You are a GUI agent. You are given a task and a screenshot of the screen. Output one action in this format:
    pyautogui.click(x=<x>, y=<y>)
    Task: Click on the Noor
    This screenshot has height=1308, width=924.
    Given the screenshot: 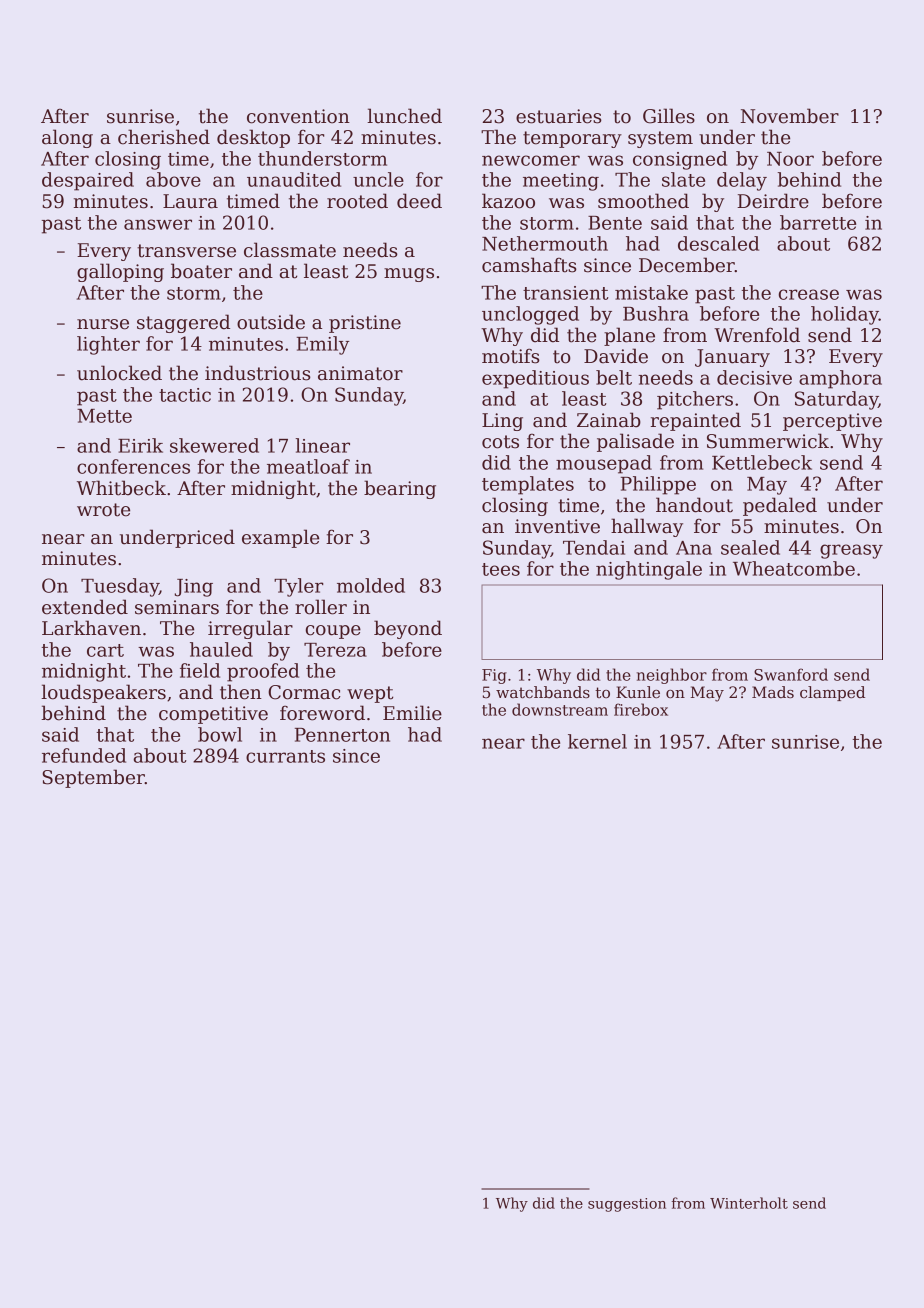 What is the action you would take?
    pyautogui.click(x=790, y=159)
